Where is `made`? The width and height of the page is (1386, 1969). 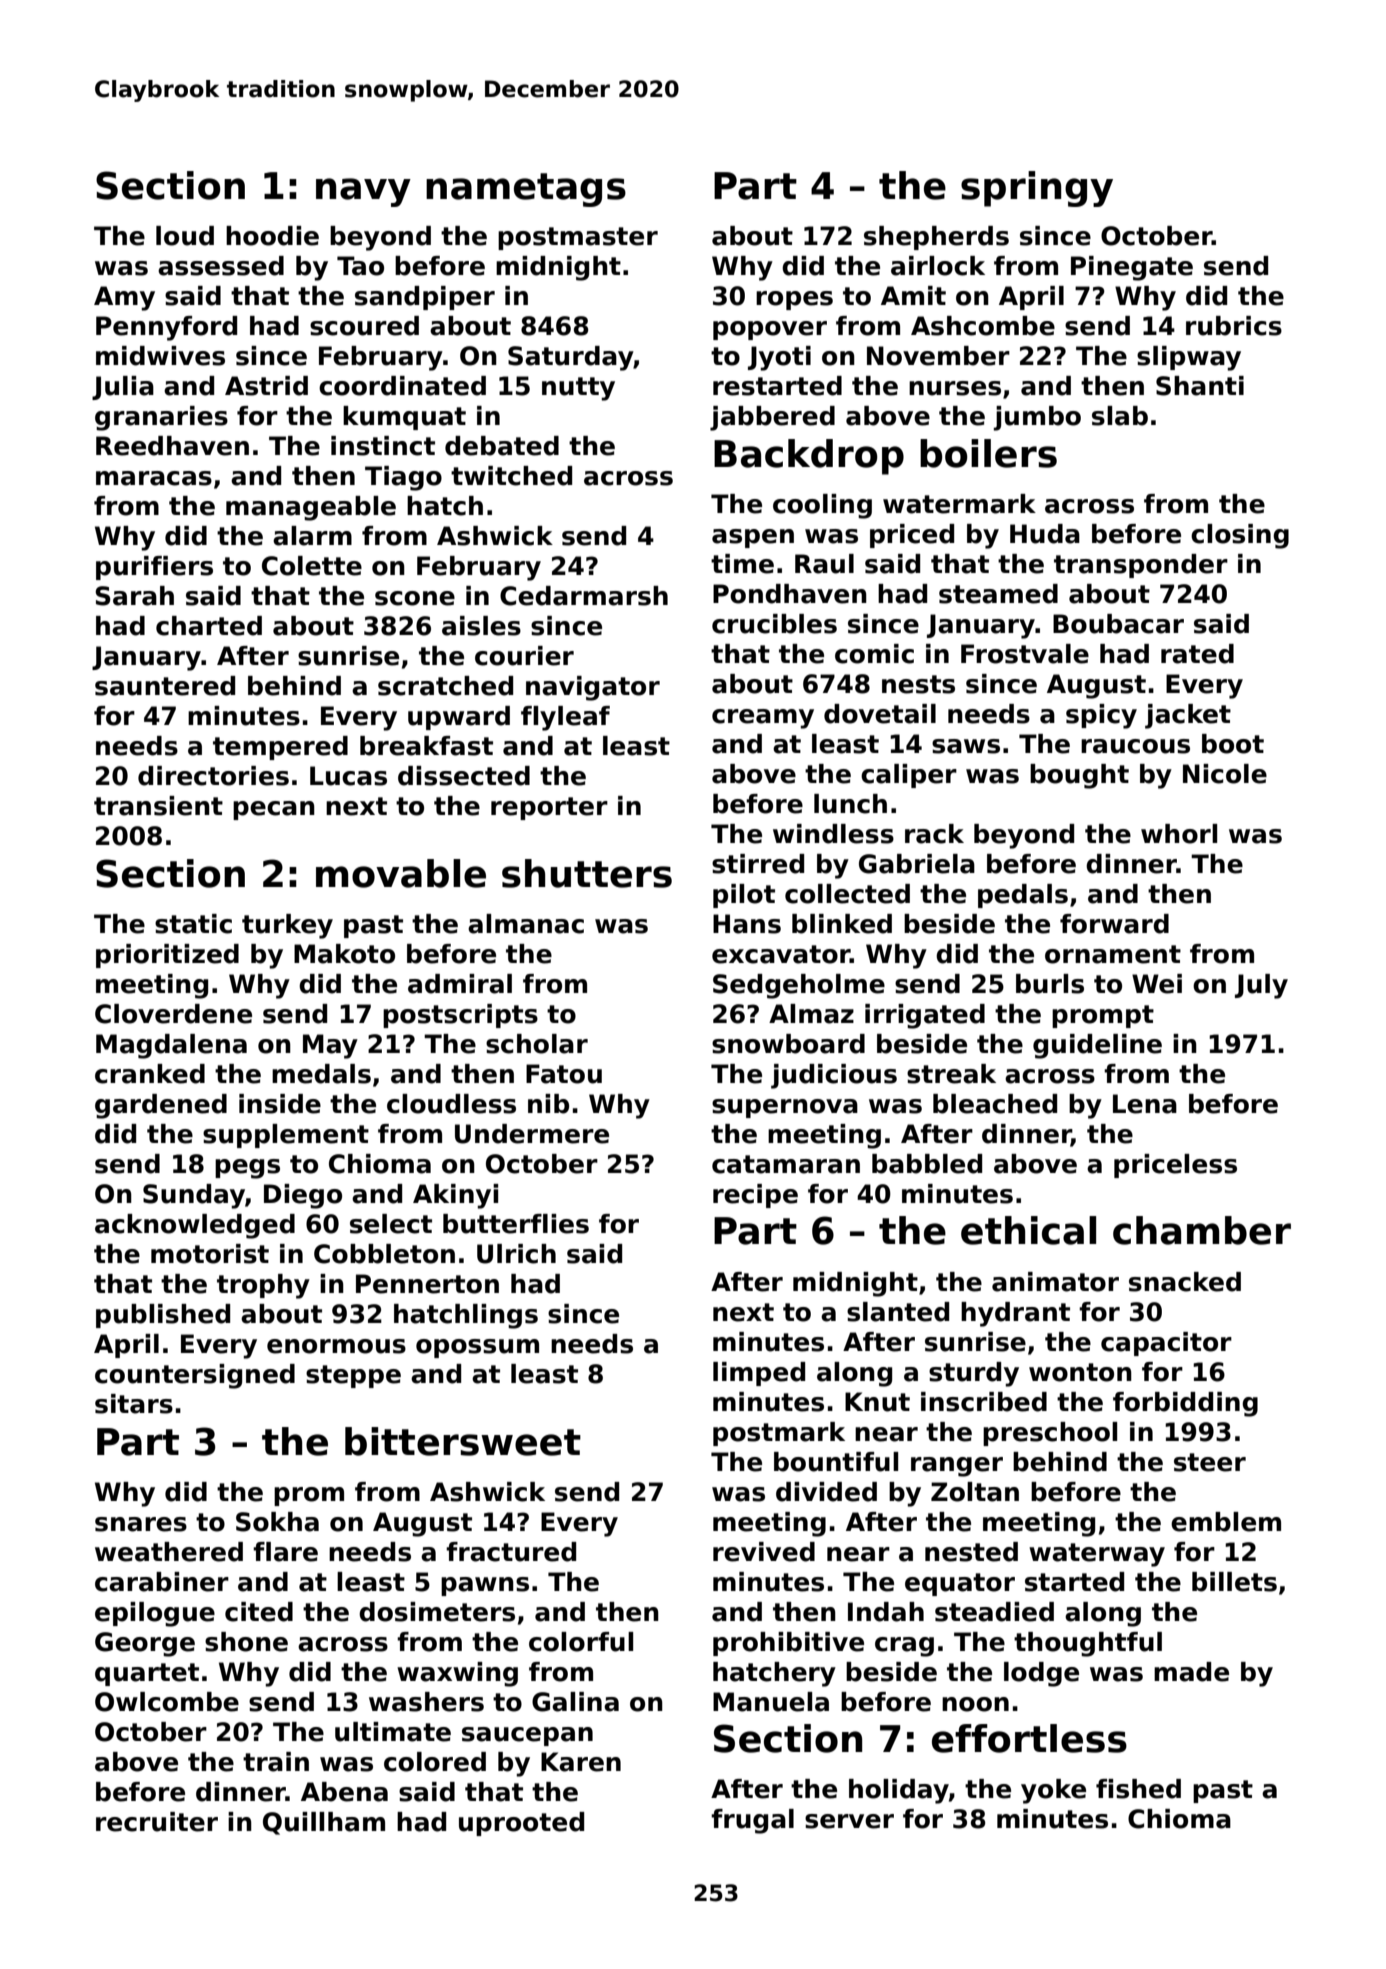 made is located at coordinates (1191, 1672).
